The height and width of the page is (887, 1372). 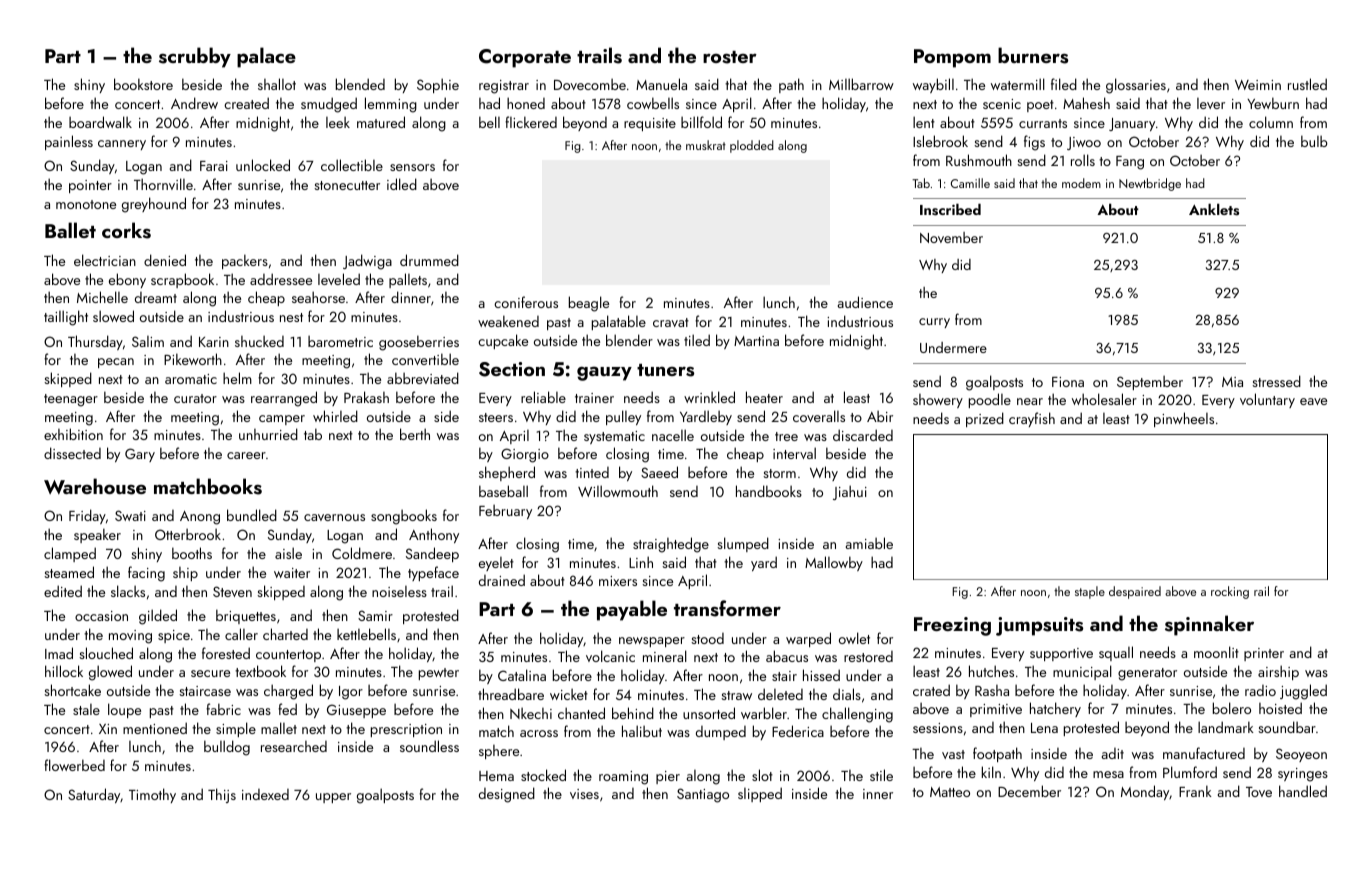 What do you see at coordinates (70, 554) in the page?
I see `clamped` at bounding box center [70, 554].
